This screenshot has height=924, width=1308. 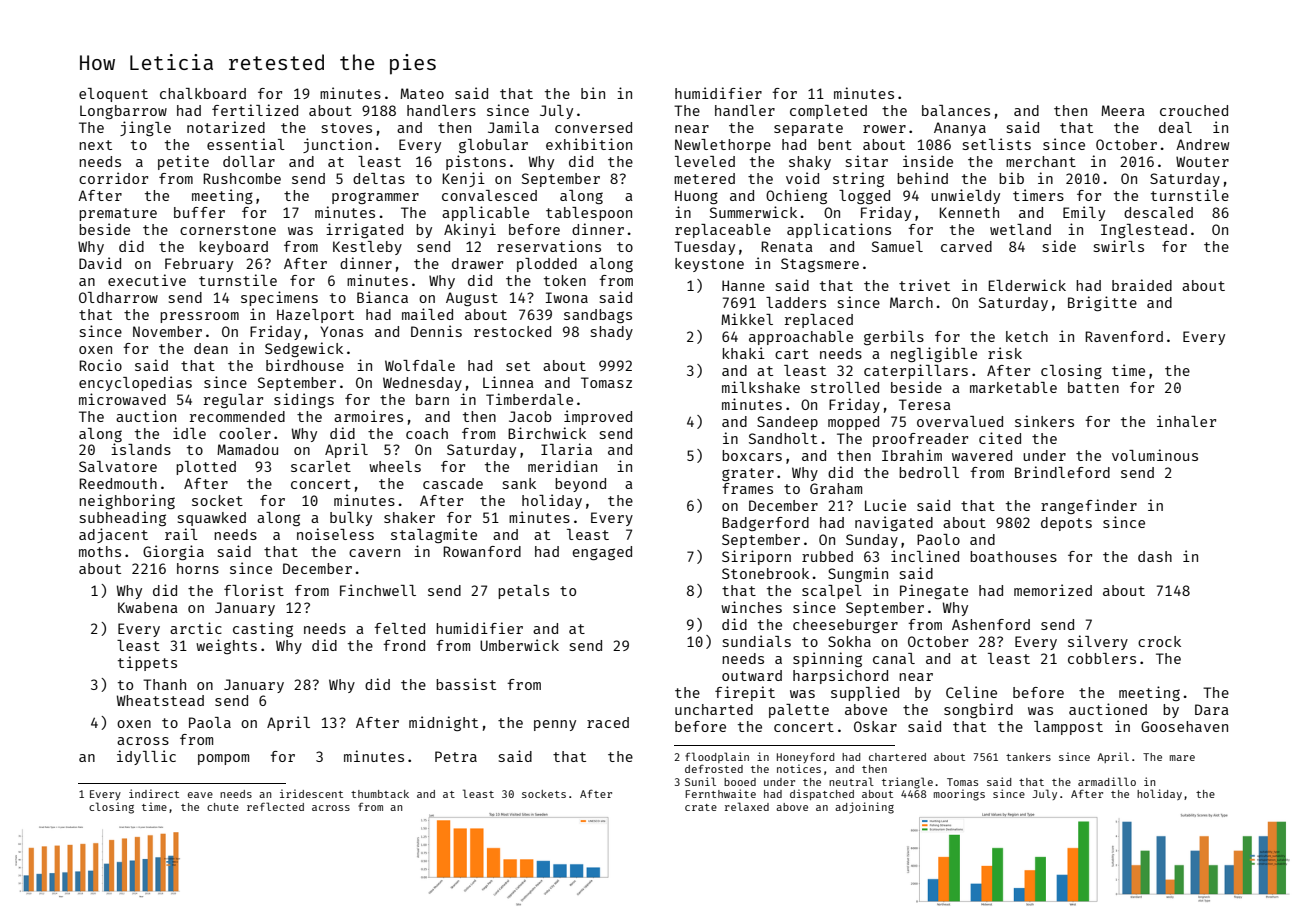 What do you see at coordinates (1053, 590) in the screenshot?
I see `memorized` at bounding box center [1053, 590].
